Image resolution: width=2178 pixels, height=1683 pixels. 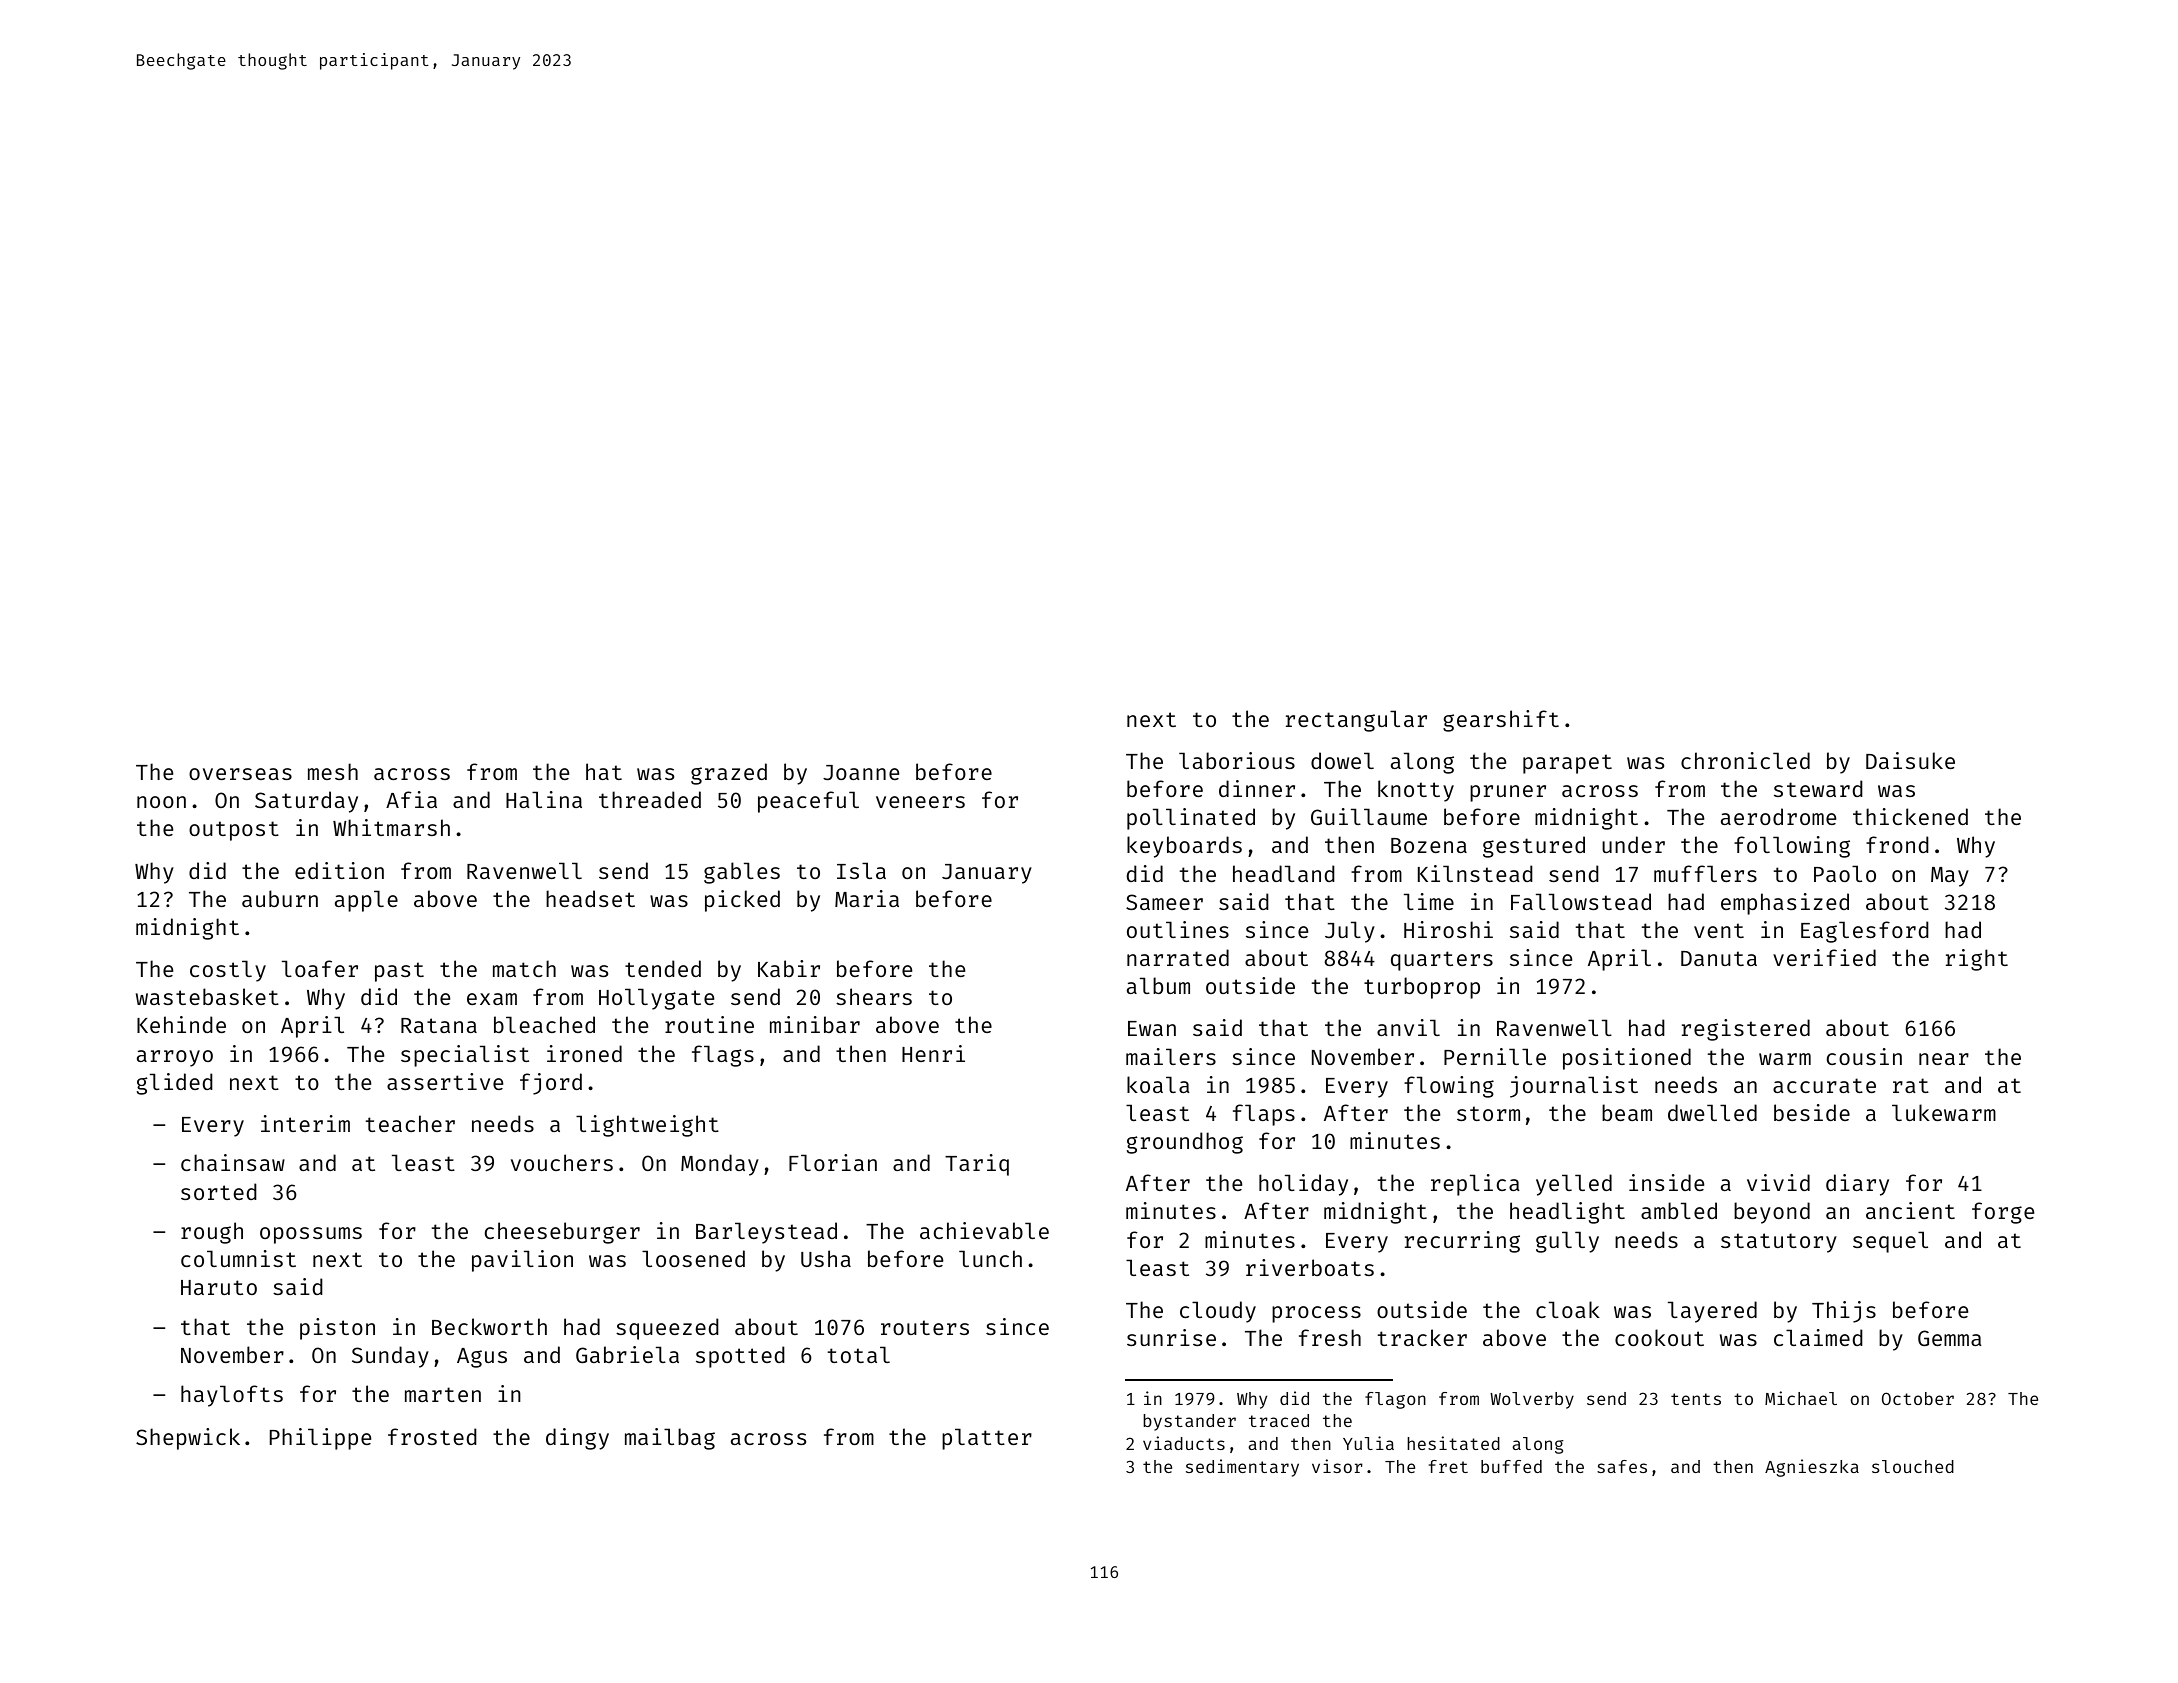 I want to click on Joanne, so click(x=861, y=772).
